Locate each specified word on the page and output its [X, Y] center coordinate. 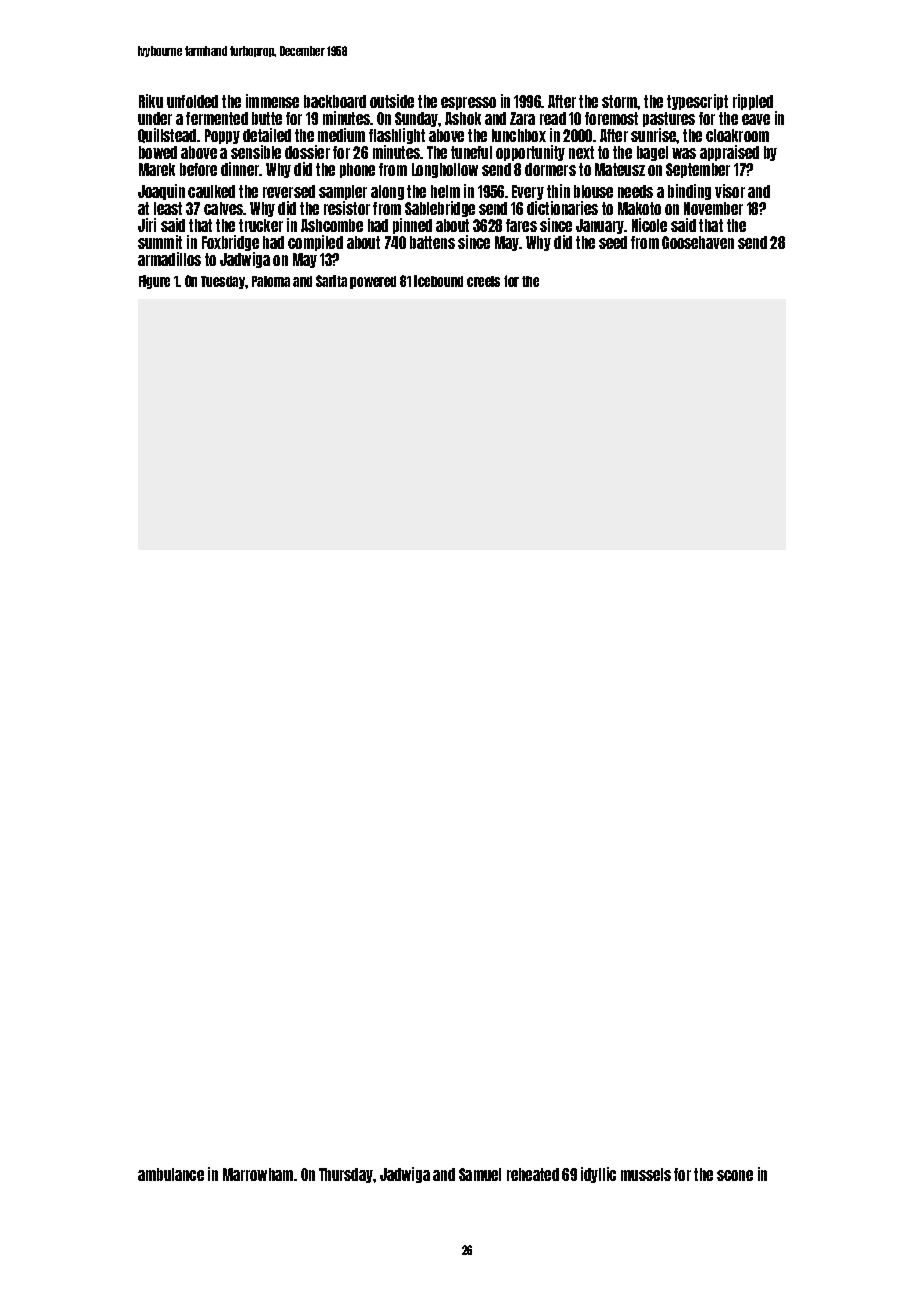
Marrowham [258, 1174]
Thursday [346, 1175]
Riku [151, 101]
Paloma [271, 281]
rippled [753, 102]
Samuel [480, 1174]
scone [735, 1175]
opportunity [530, 153]
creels [483, 281]
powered [373, 282]
